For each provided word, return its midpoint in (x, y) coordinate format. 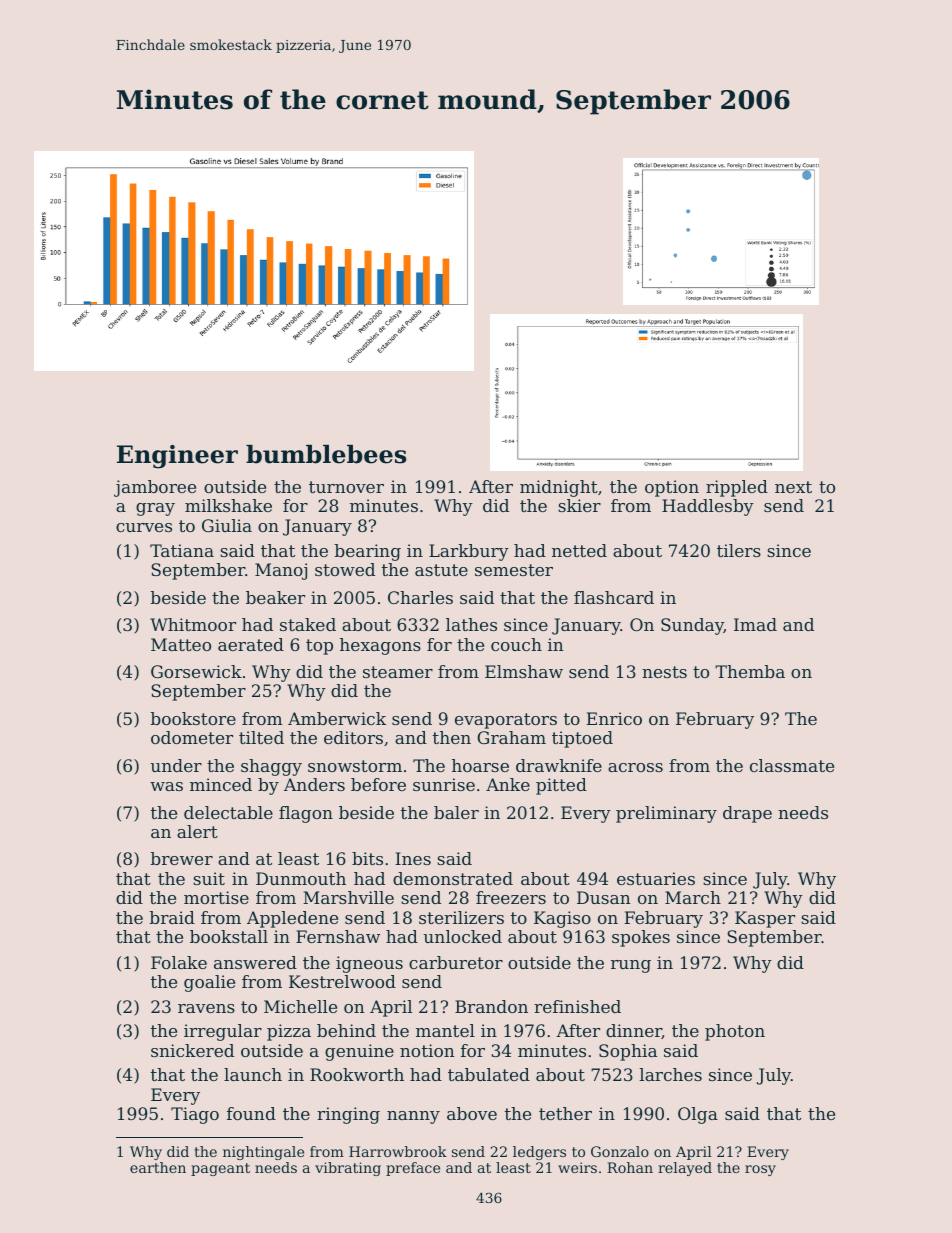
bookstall (229, 936)
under (176, 765)
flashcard (614, 597)
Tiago (195, 1115)
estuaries (656, 878)
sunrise (444, 784)
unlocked (462, 936)
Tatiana (182, 550)
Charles (420, 597)
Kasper (765, 919)
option (672, 488)
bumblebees (326, 454)
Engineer (177, 457)
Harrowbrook (398, 1151)
